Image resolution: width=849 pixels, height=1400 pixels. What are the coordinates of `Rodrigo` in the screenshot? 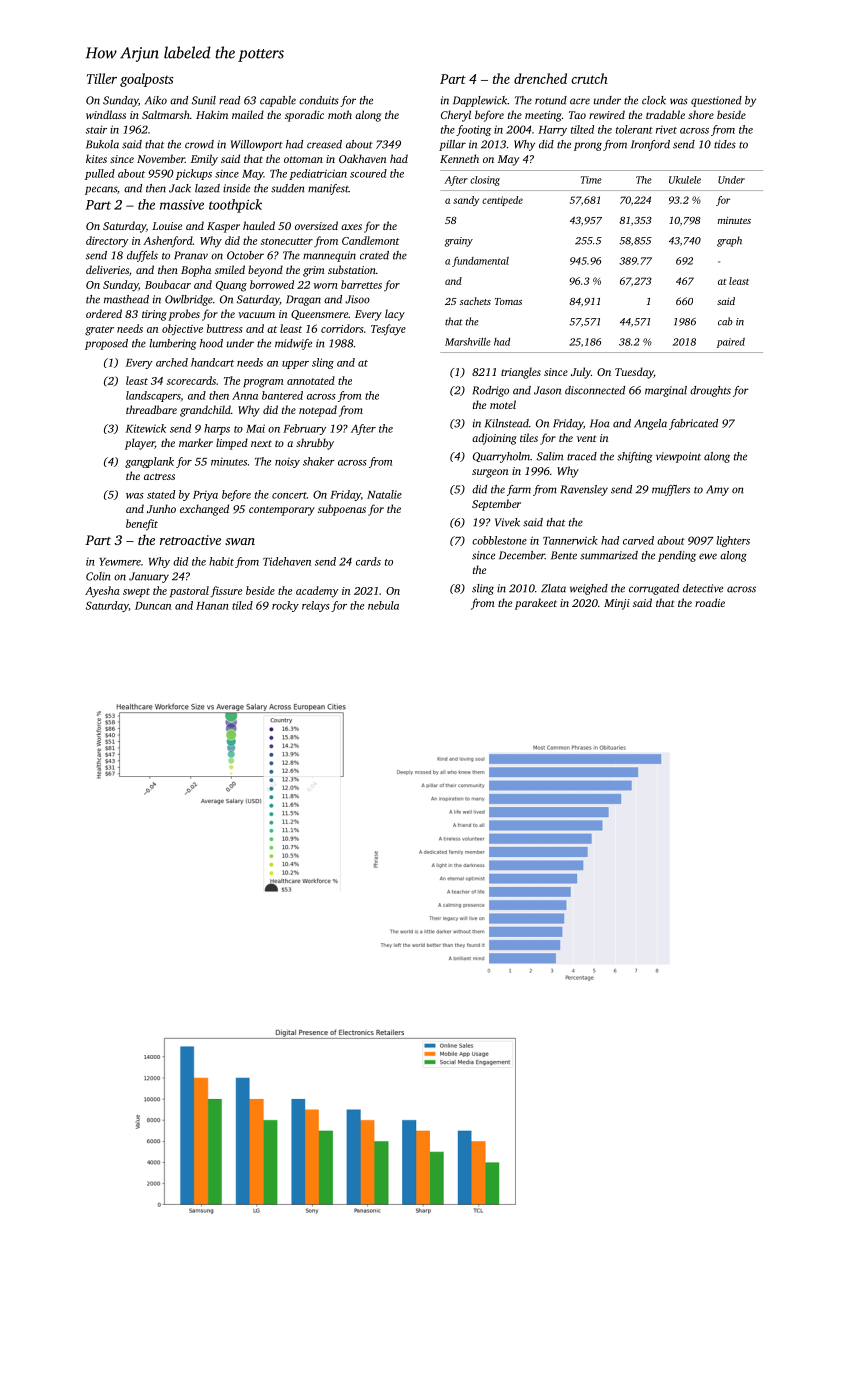 It's located at (490, 391).
